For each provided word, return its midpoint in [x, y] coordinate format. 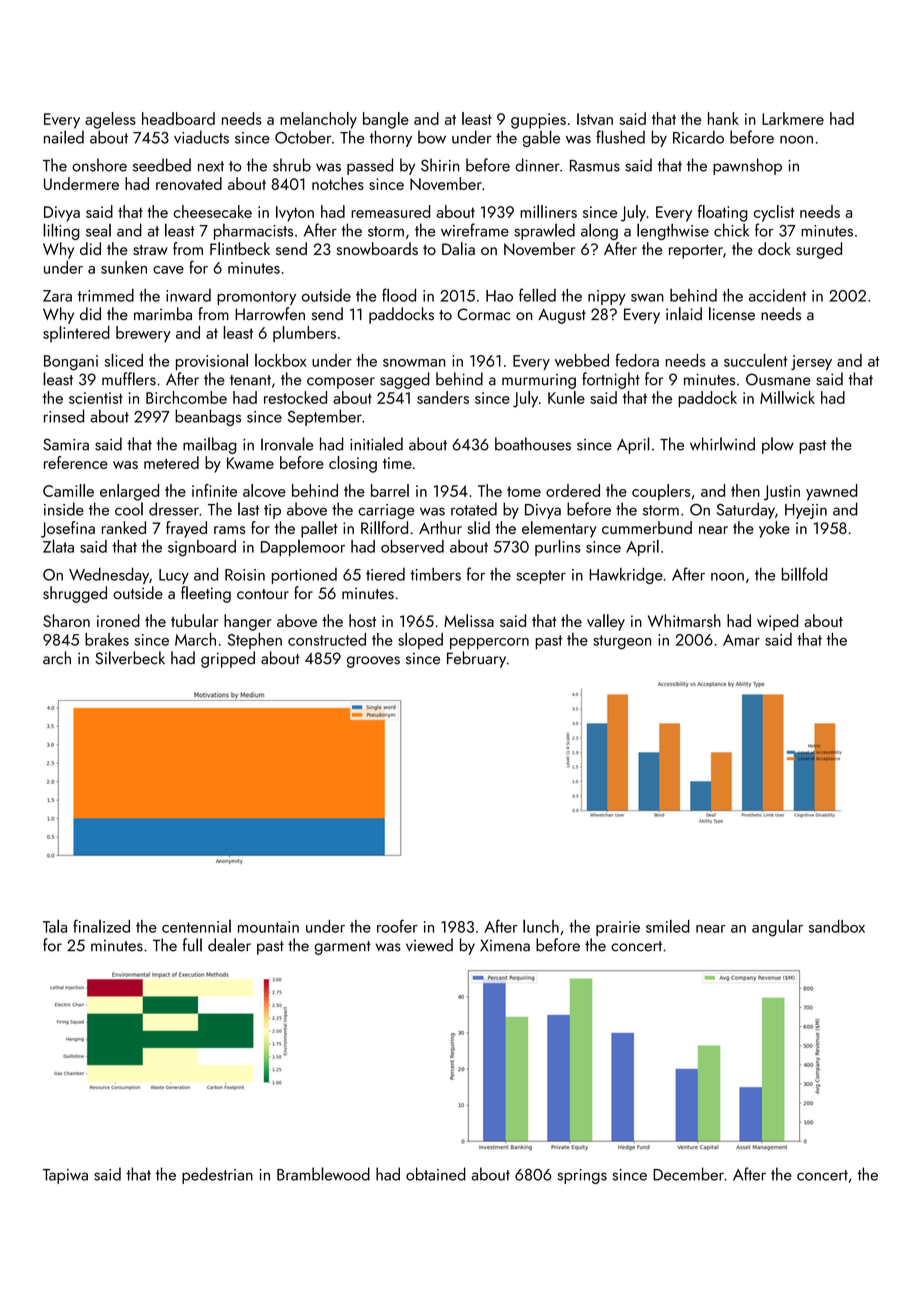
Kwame [250, 463]
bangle [386, 120]
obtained [436, 1174]
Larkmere [793, 118]
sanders [443, 397]
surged [819, 250]
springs [582, 1176]
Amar [741, 640]
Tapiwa [65, 1176]
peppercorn [489, 643]
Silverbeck [130, 658]
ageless [110, 120]
